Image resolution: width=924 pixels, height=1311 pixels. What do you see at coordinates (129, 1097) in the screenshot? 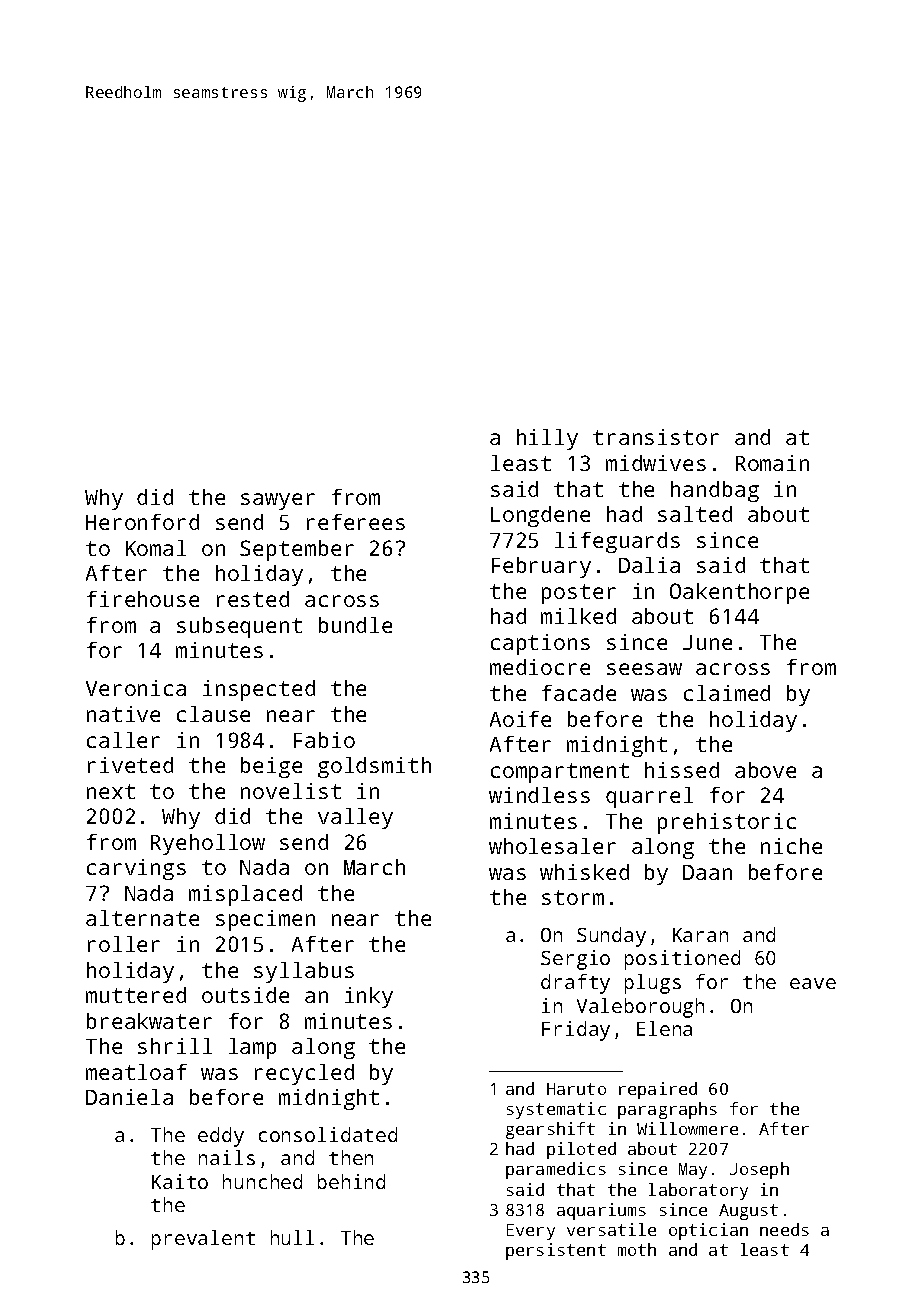
I see `Daniela` at bounding box center [129, 1097].
